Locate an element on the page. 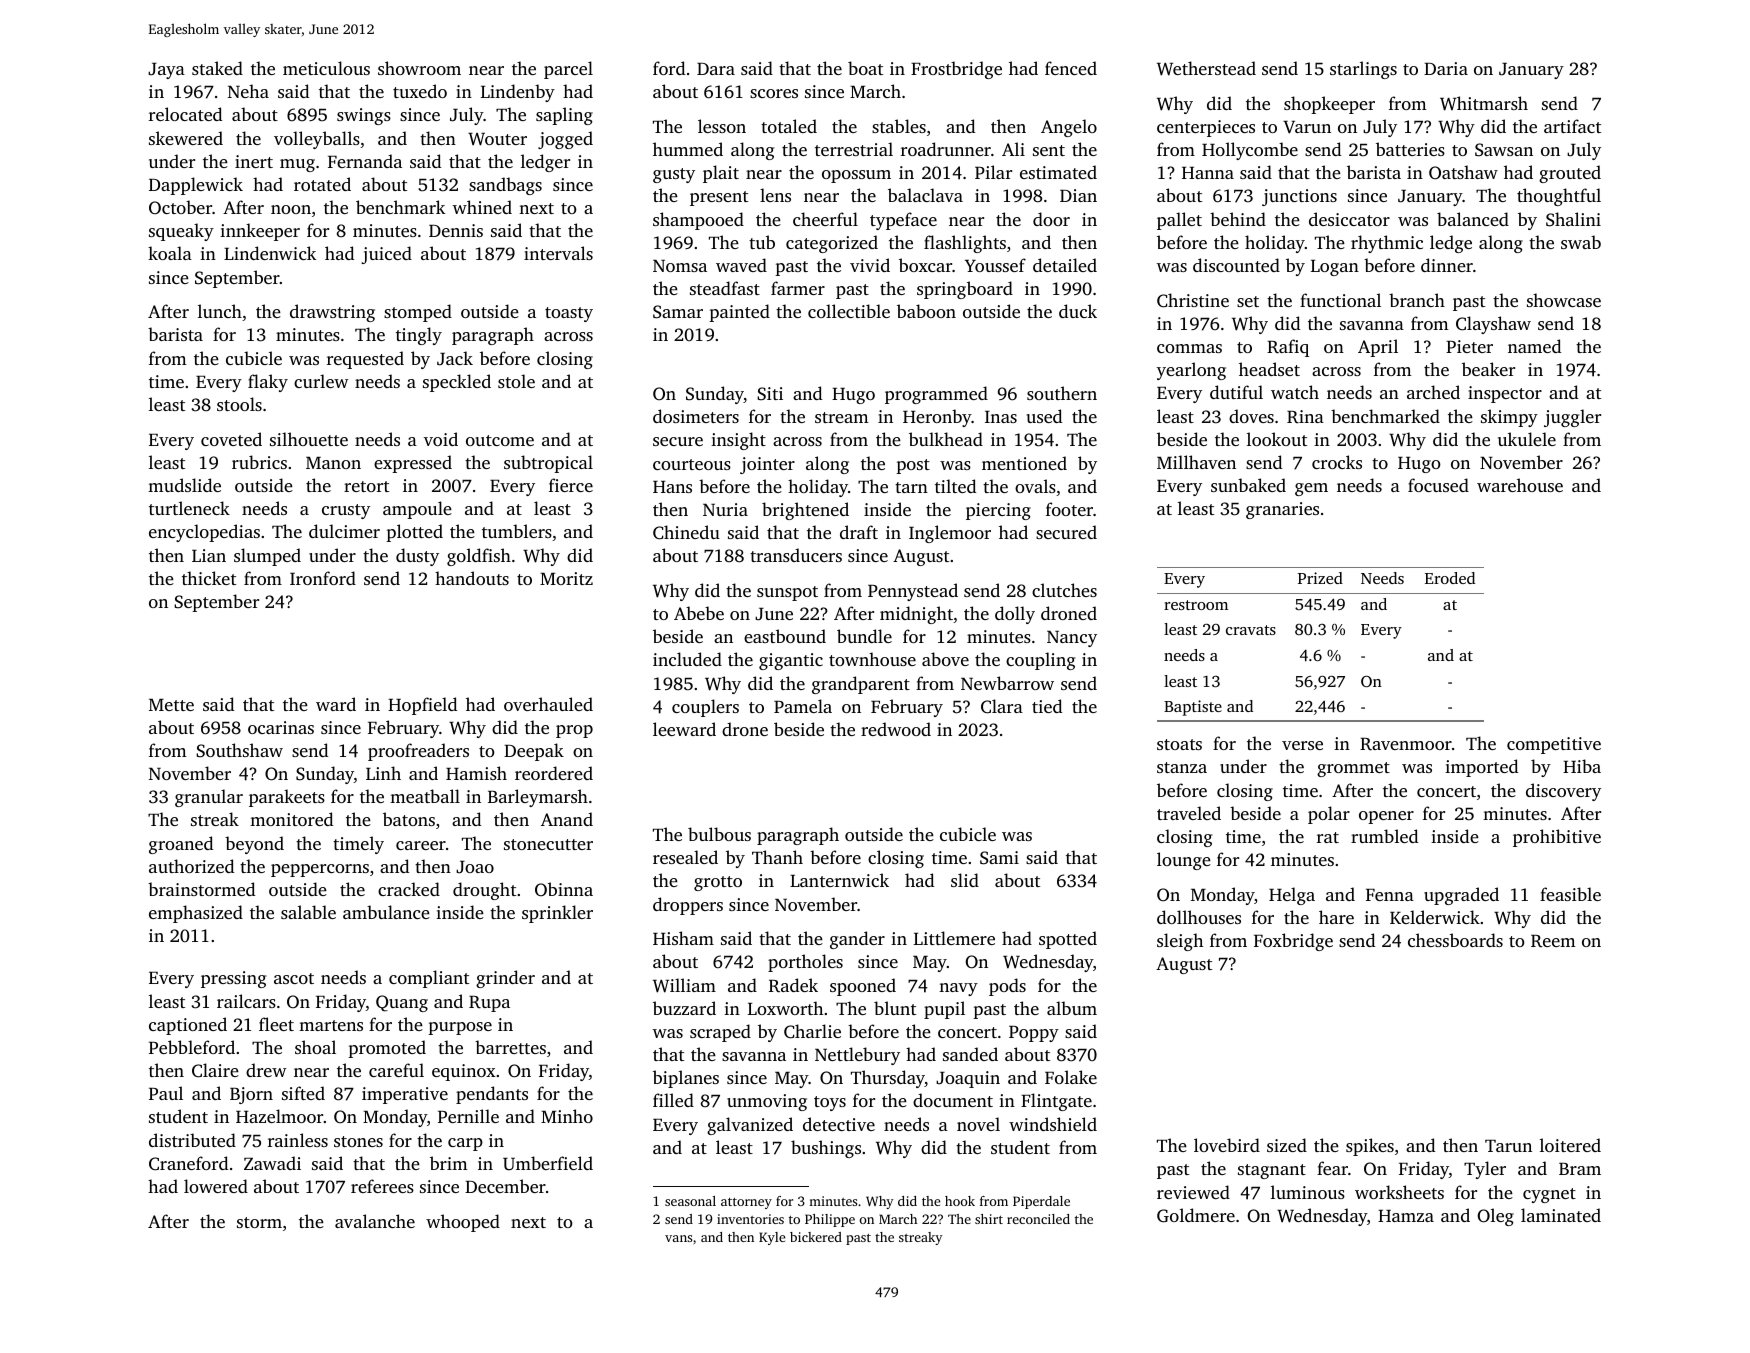  Wetherstead is located at coordinates (1206, 68).
